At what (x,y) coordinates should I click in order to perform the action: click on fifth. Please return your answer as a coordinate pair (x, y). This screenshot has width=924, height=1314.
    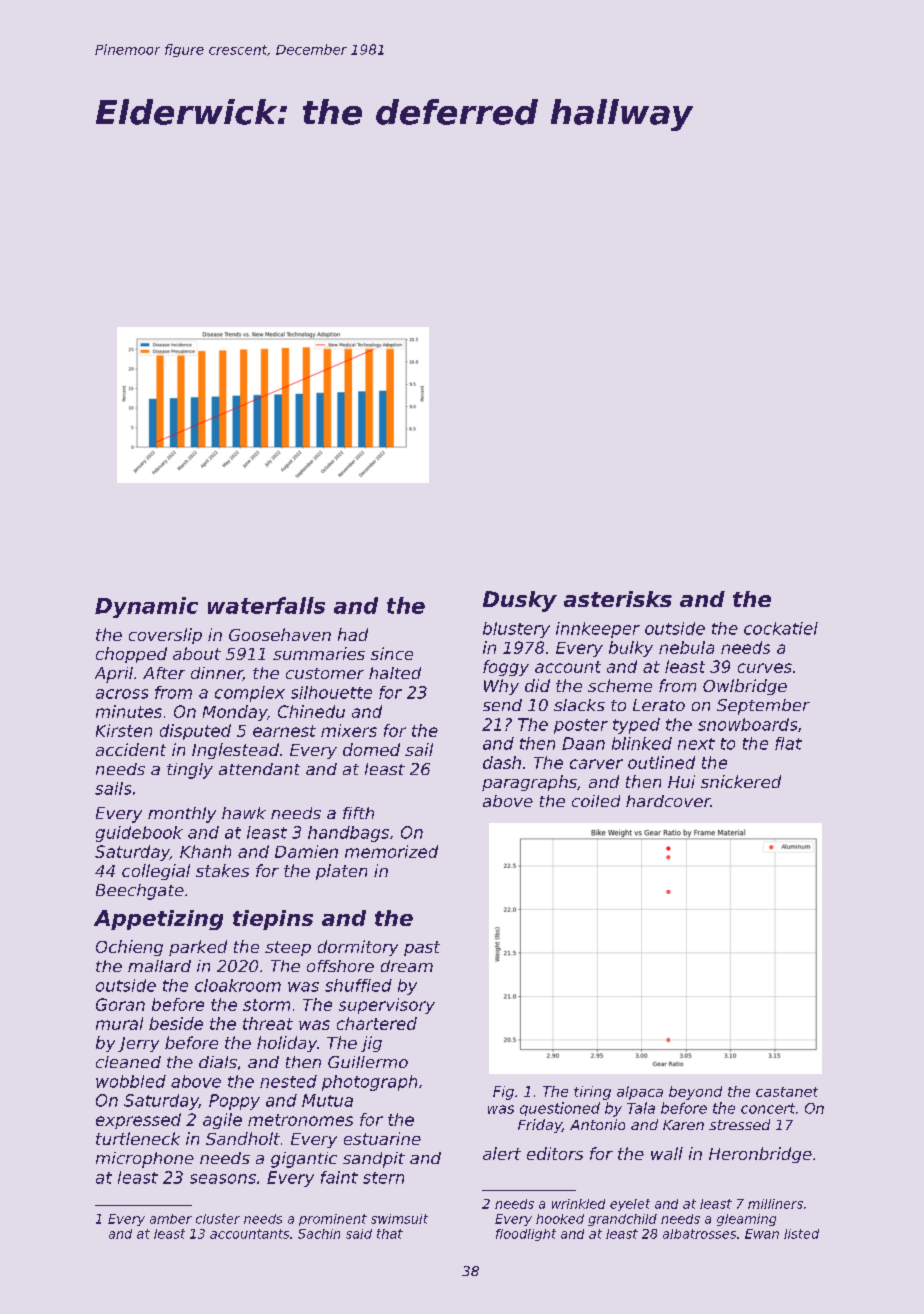
    Looking at the image, I should click on (358, 813).
